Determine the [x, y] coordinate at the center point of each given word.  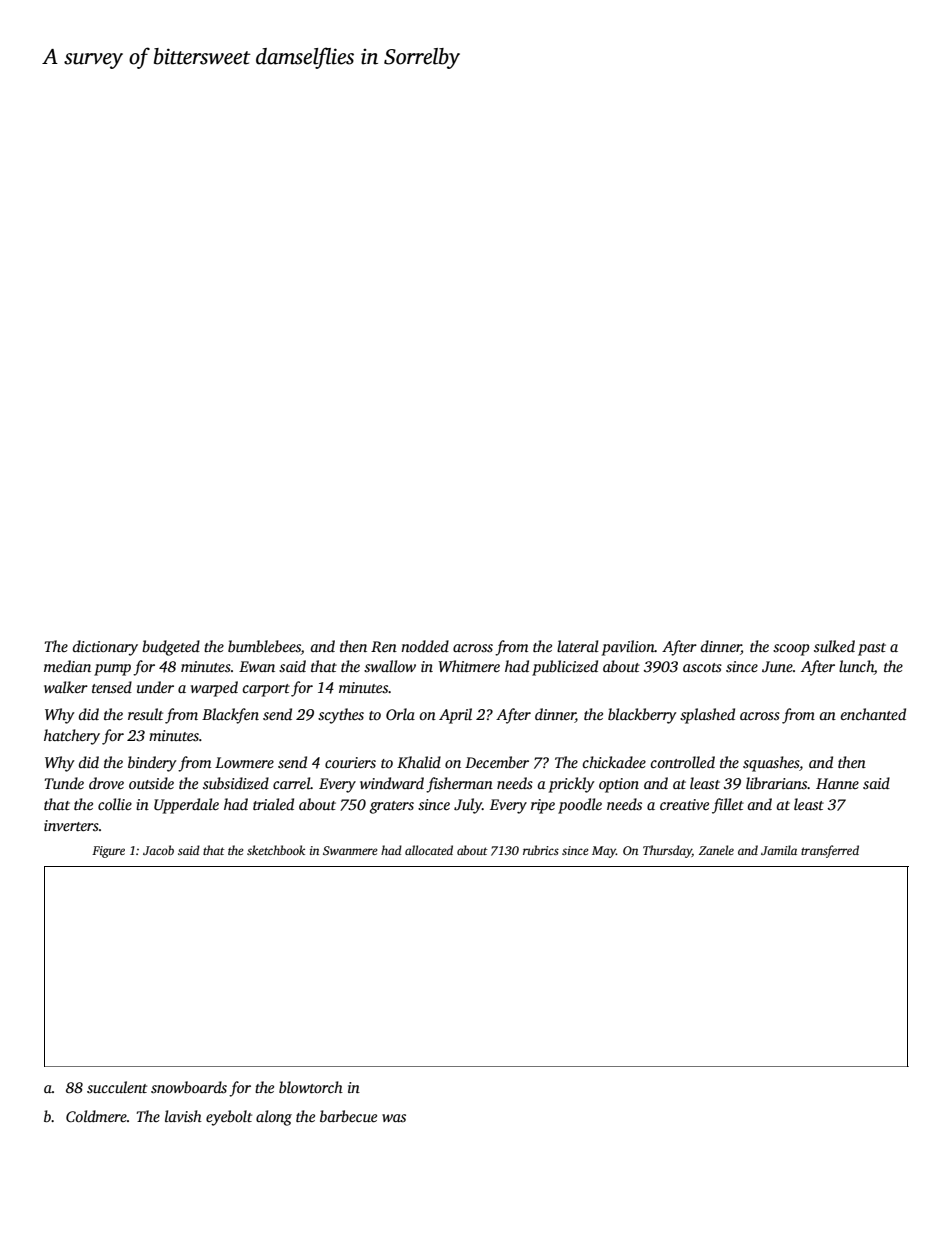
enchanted [873, 714]
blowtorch [311, 1087]
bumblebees [264, 646]
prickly [572, 785]
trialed [273, 804]
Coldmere [96, 1116]
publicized [565, 668]
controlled [683, 762]
